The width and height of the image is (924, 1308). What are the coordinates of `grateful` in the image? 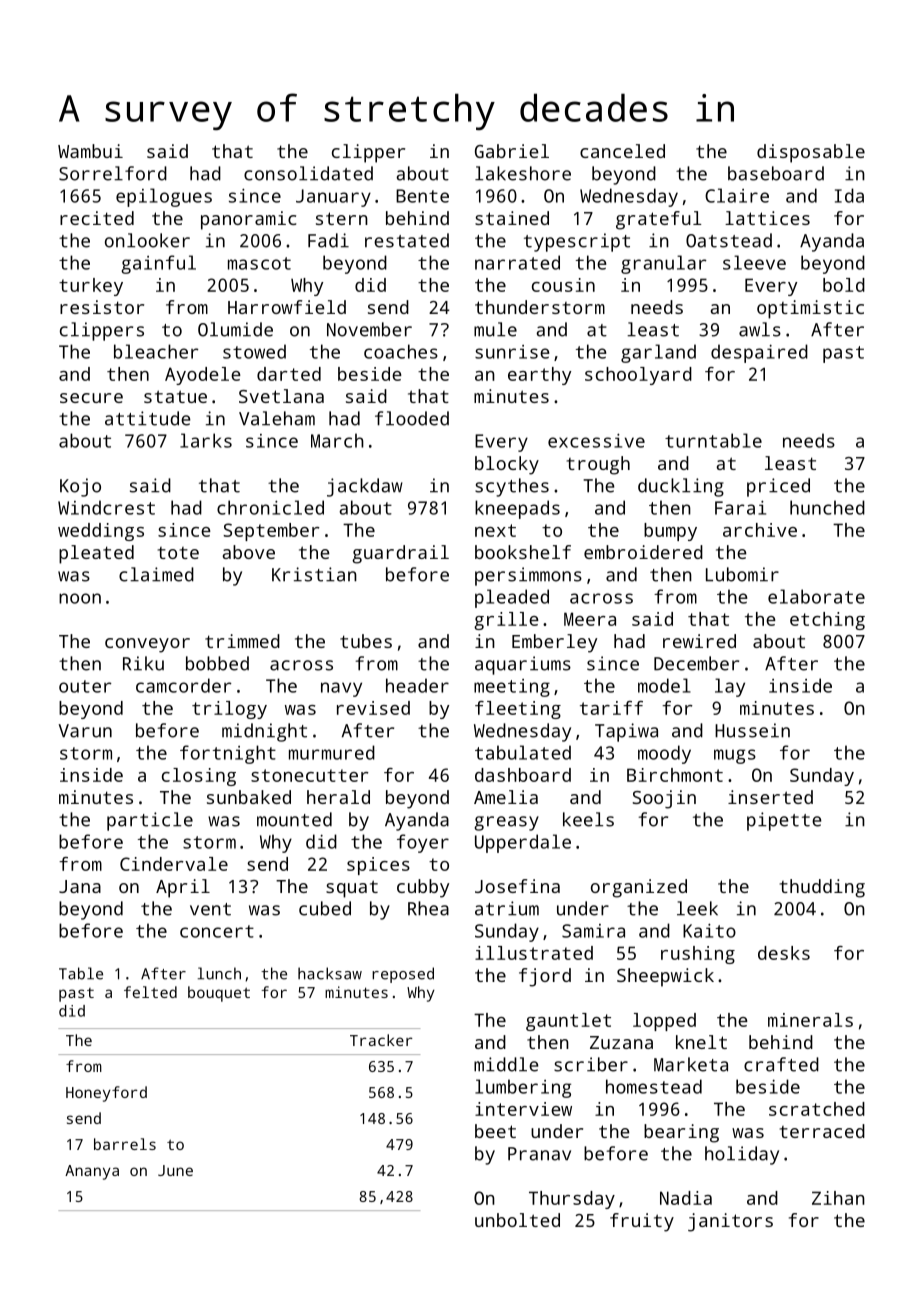 It's located at (659, 220).
